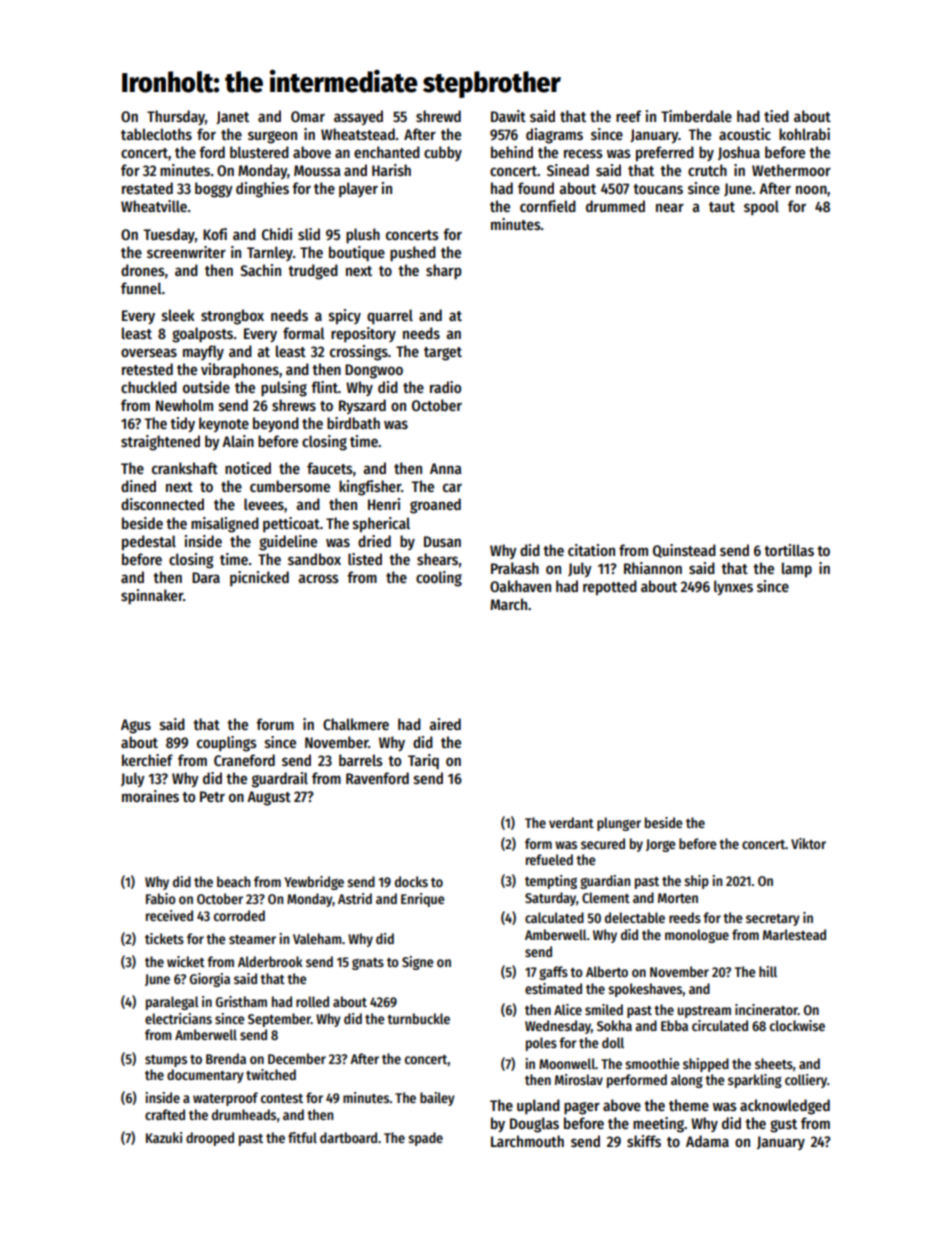  I want to click on misaligned, so click(225, 525).
